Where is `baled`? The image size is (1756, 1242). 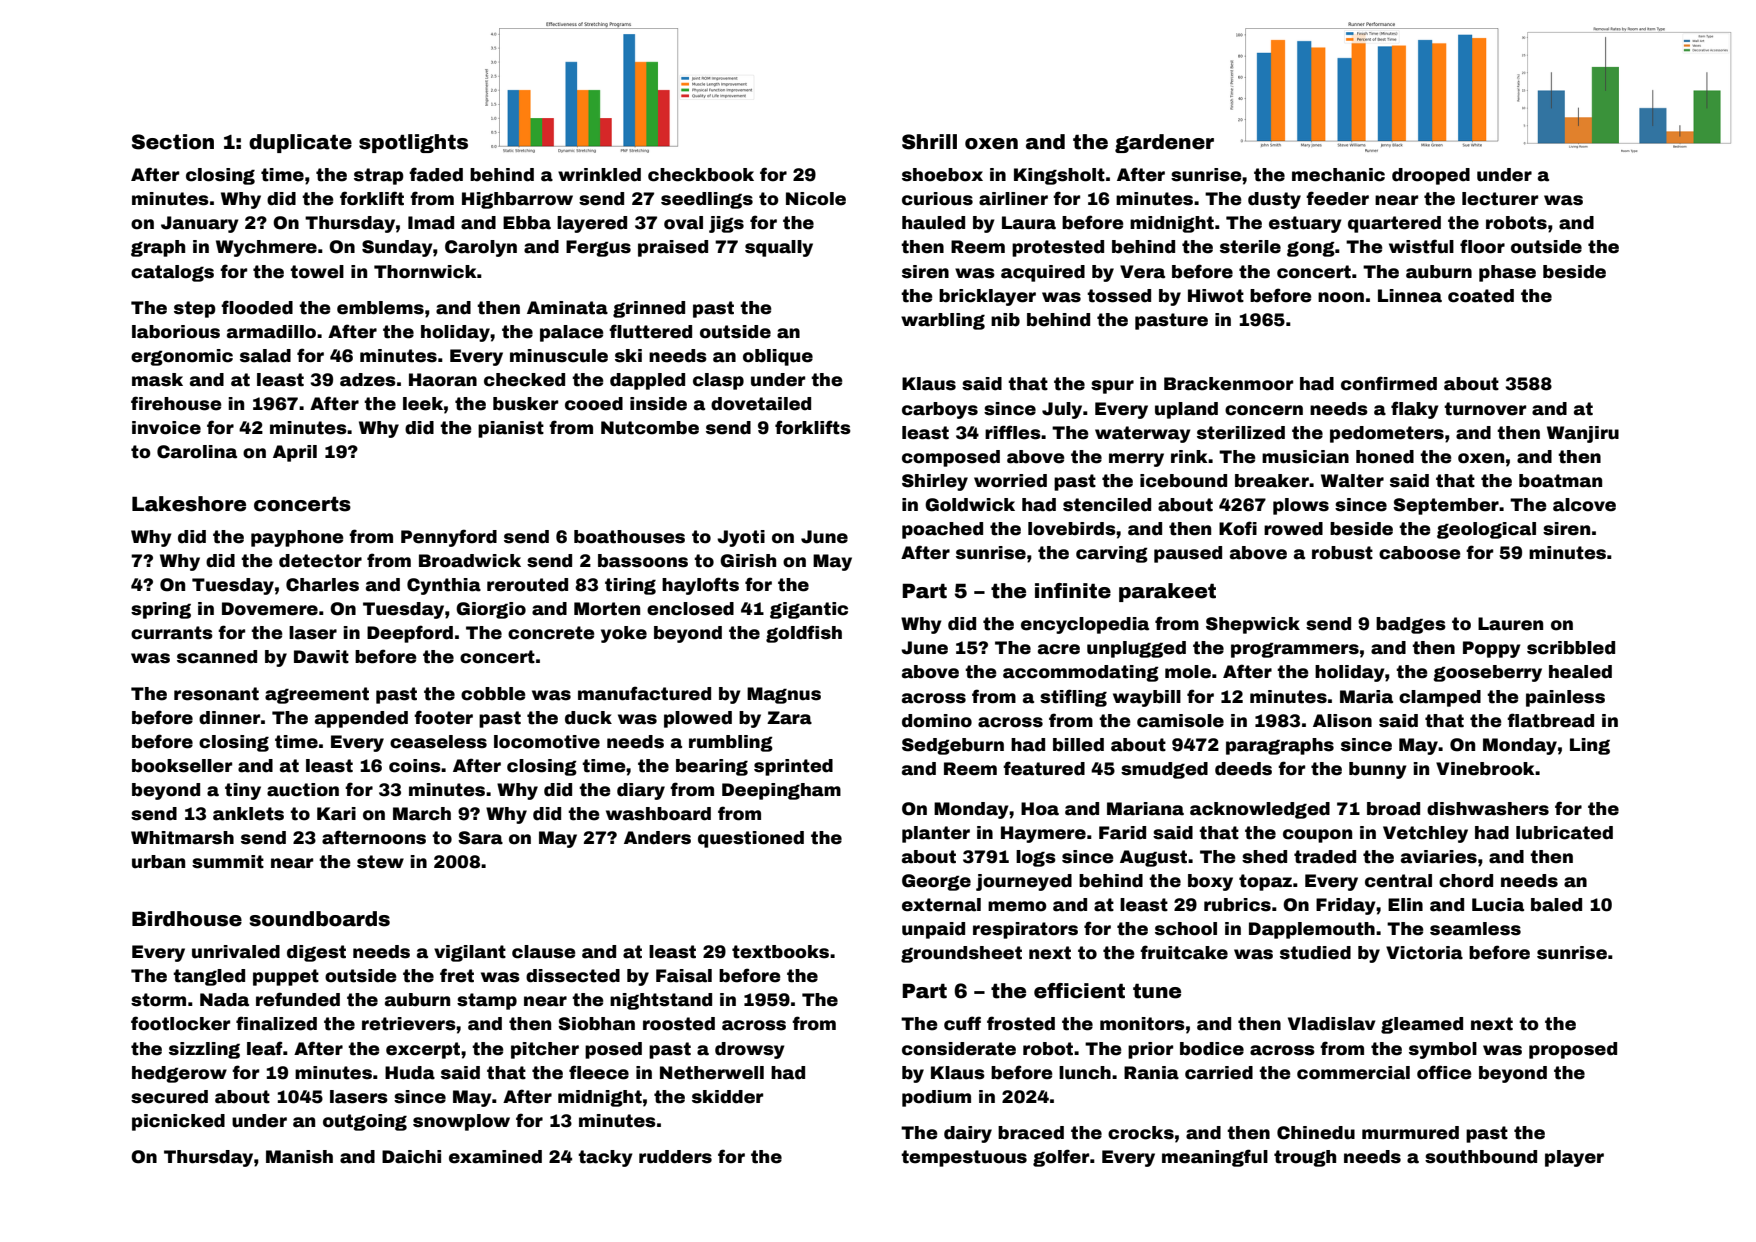 baled is located at coordinates (1556, 905).
